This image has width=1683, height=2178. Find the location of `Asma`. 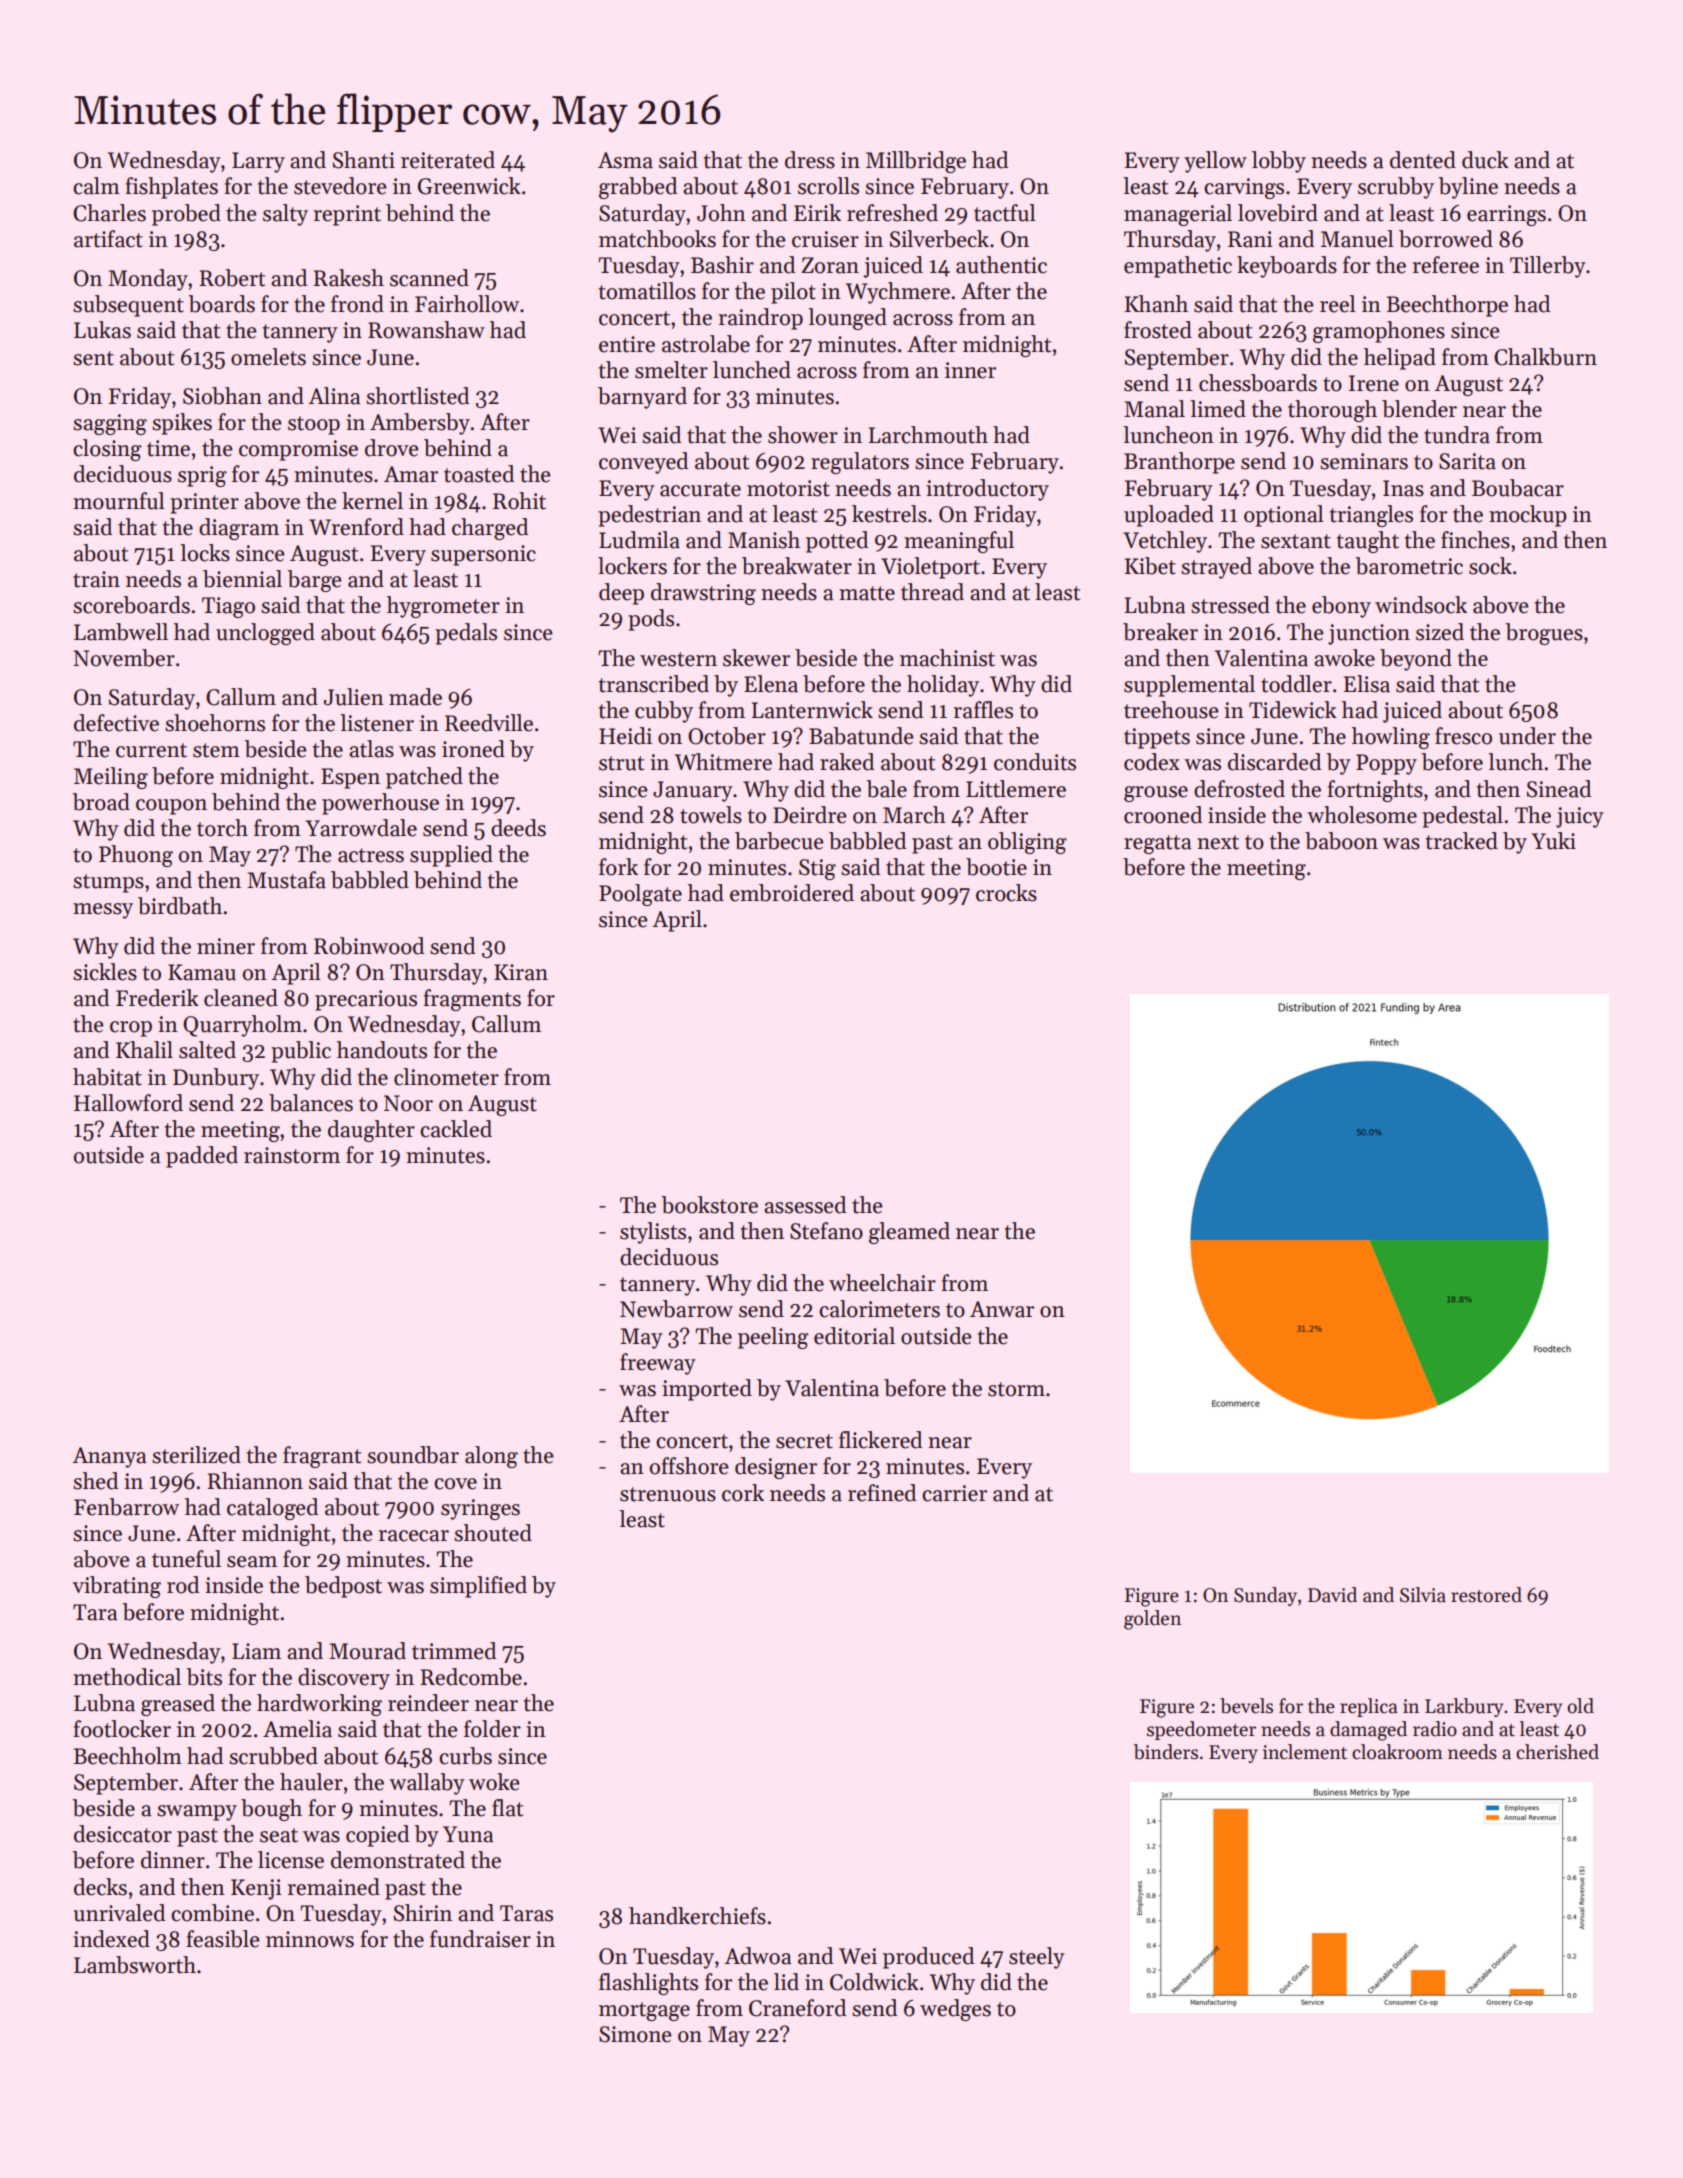

Asma is located at coordinates (625, 160).
